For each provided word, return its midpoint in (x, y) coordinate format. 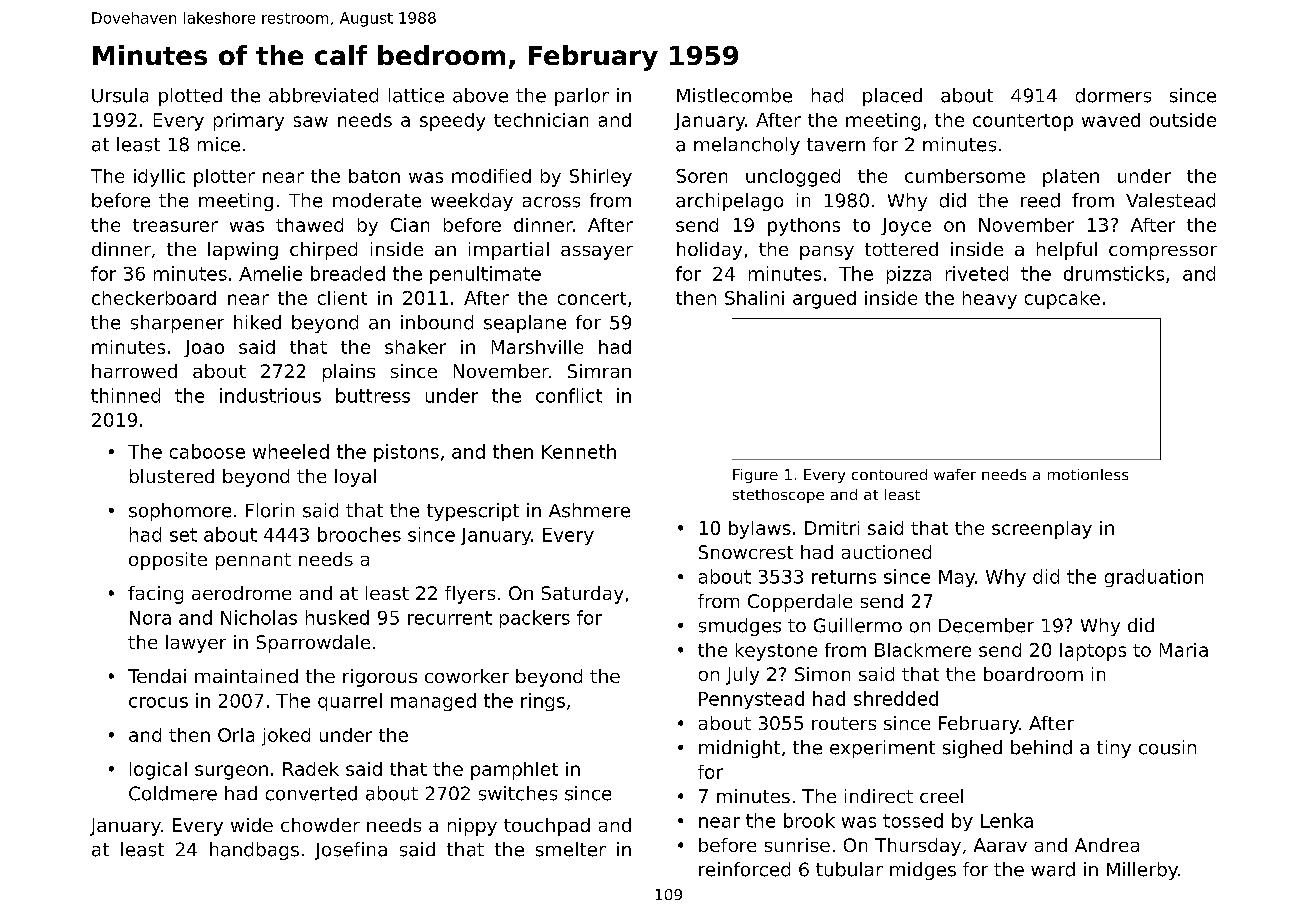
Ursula (120, 95)
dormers (1113, 95)
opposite (168, 561)
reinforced (744, 869)
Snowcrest (746, 552)
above (480, 95)
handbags (254, 851)
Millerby (1142, 871)
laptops (1093, 652)
